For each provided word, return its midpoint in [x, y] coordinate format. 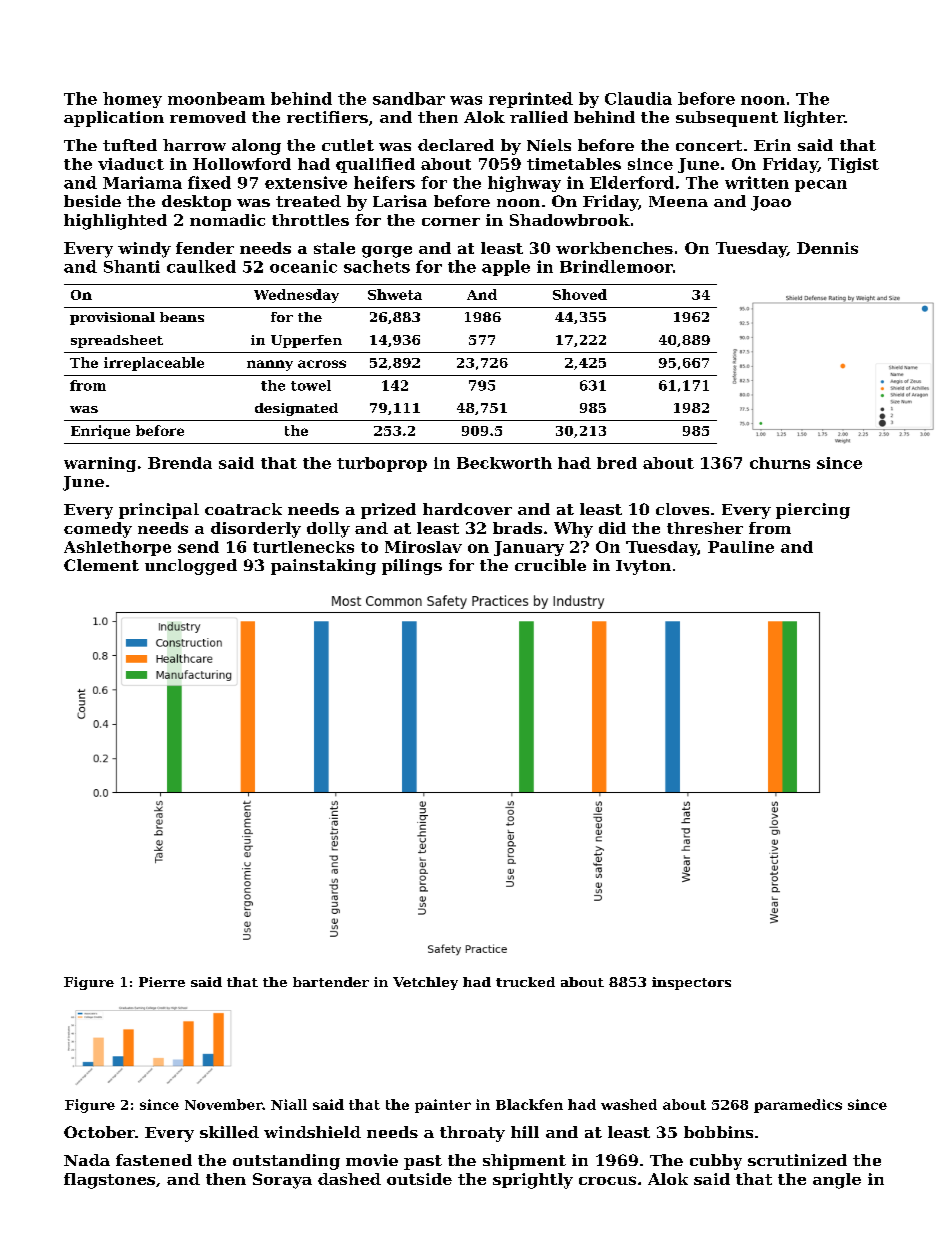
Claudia [638, 98]
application [114, 119]
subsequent [727, 119]
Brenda [180, 463]
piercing [813, 511]
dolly [328, 530]
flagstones [109, 1181]
